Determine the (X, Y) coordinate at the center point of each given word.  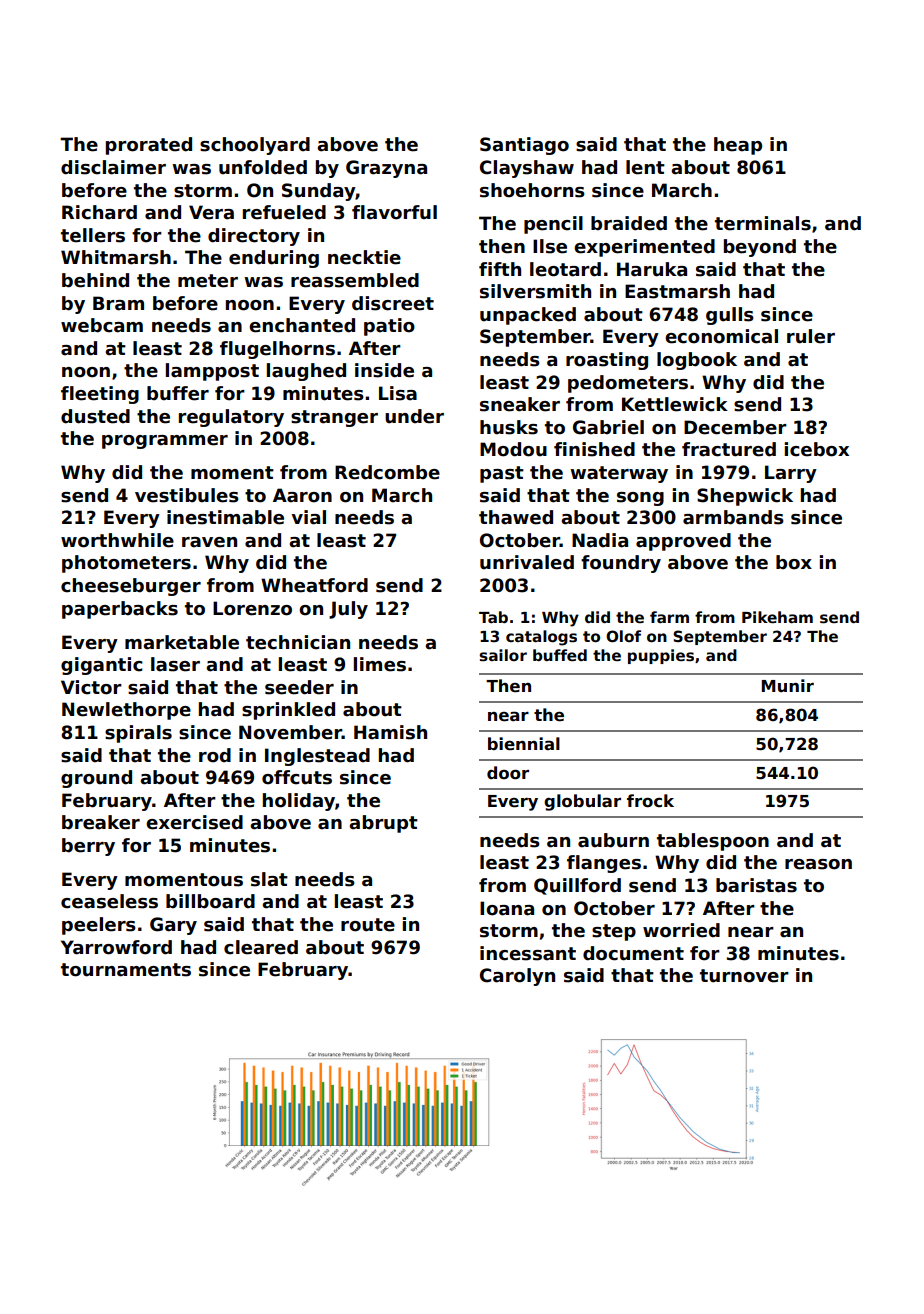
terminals (763, 223)
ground (96, 779)
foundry (621, 564)
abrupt (383, 824)
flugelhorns (277, 350)
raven (209, 542)
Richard (99, 212)
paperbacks (120, 610)
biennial (524, 744)
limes (380, 664)
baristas (756, 885)
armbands (733, 517)
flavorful (394, 212)
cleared (261, 947)
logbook (697, 361)
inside (384, 370)
